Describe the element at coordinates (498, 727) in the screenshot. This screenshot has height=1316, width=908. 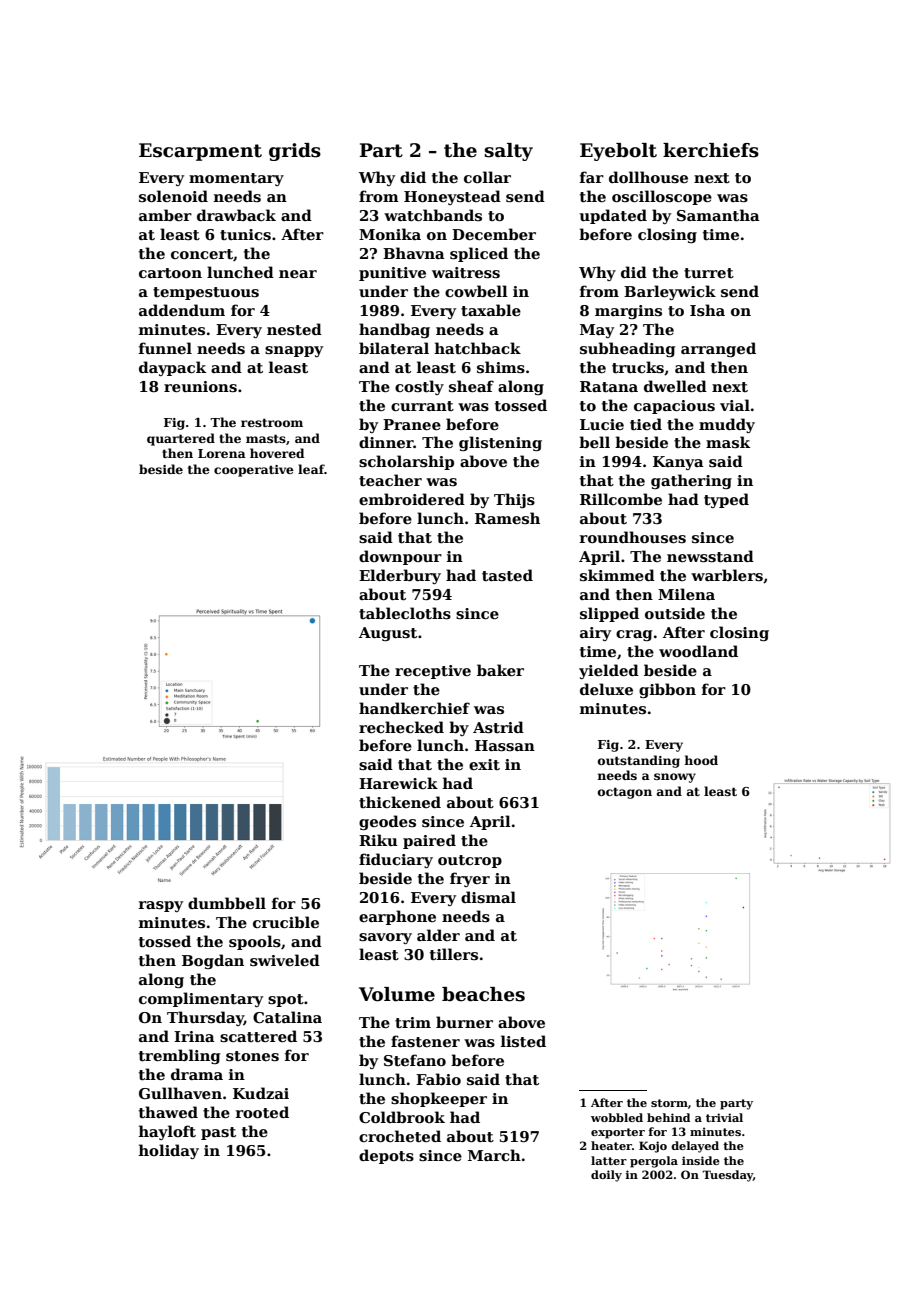
I see `Astrid` at that location.
